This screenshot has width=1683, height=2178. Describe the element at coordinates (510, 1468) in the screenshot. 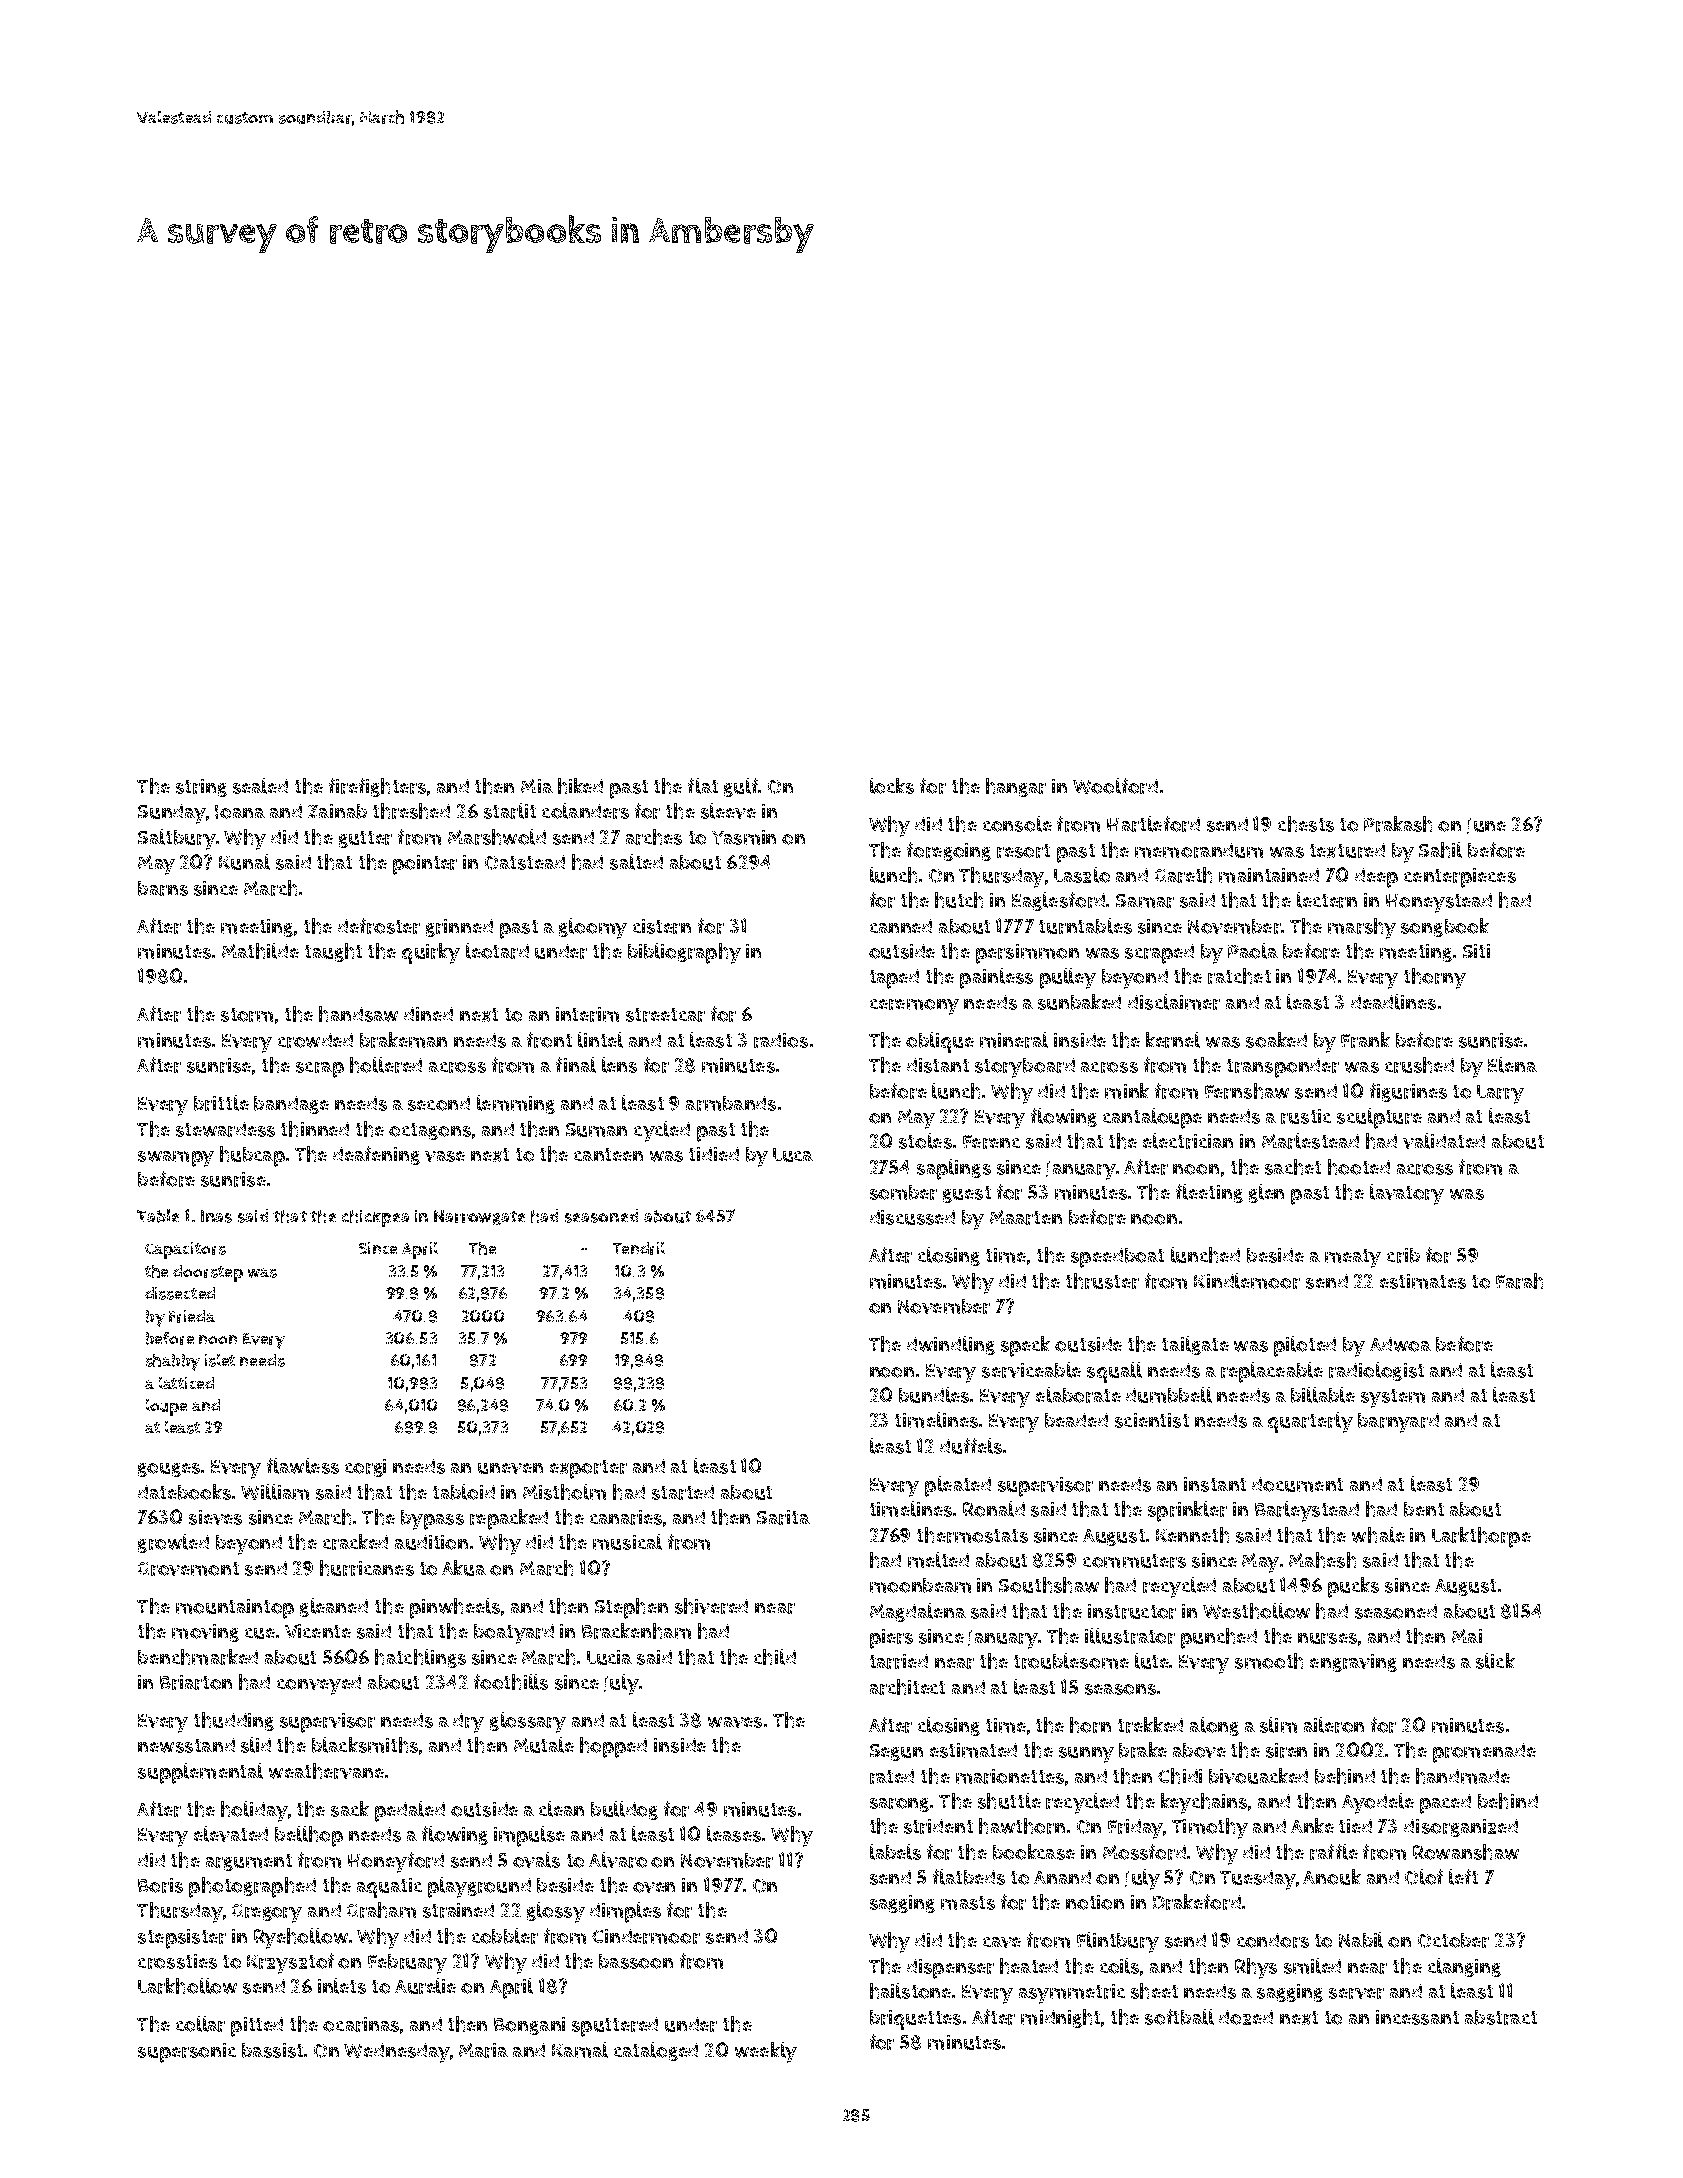

I see `uneven` at that location.
